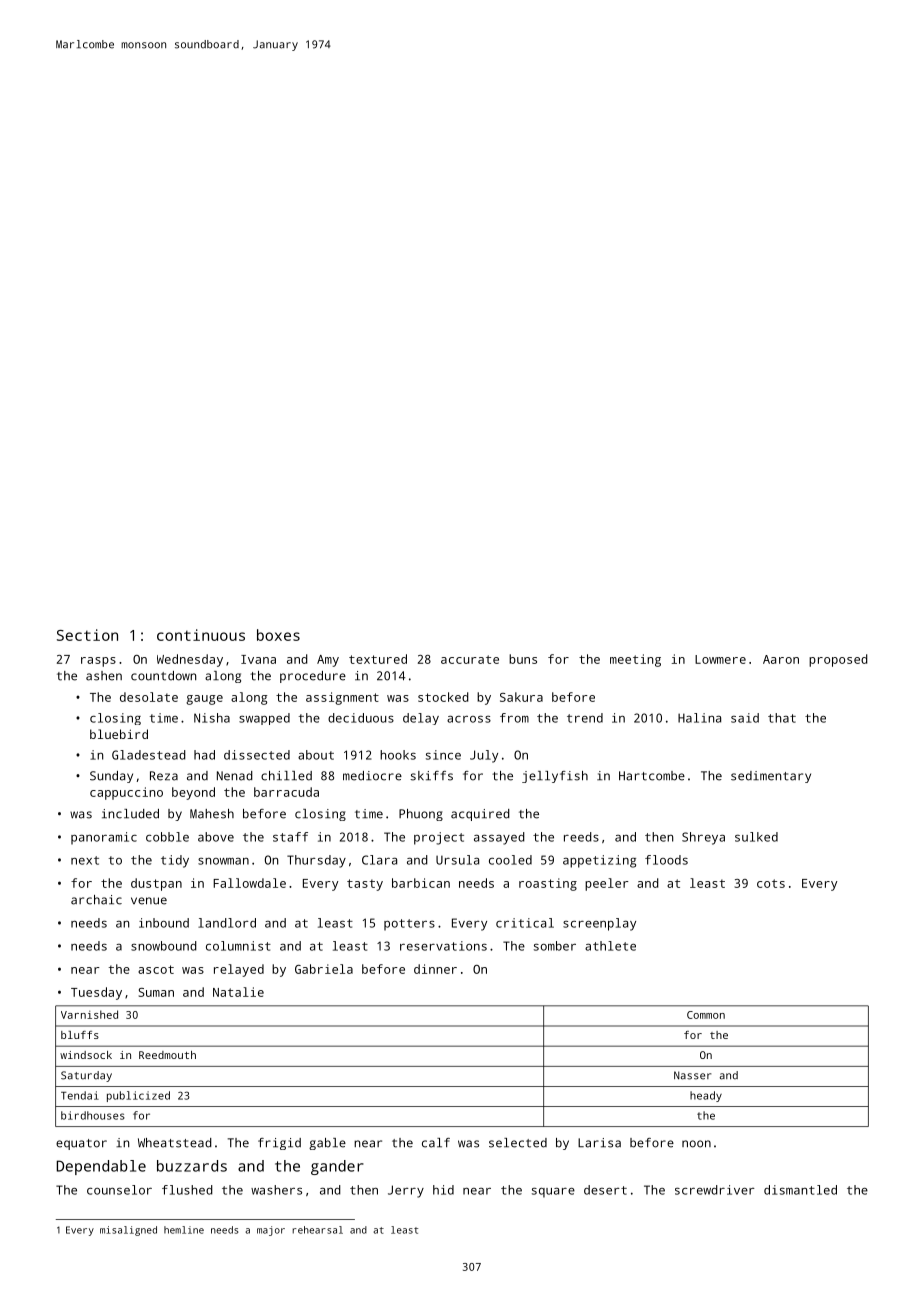 Image resolution: width=924 pixels, height=1308 pixels. I want to click on boxes, so click(278, 635).
